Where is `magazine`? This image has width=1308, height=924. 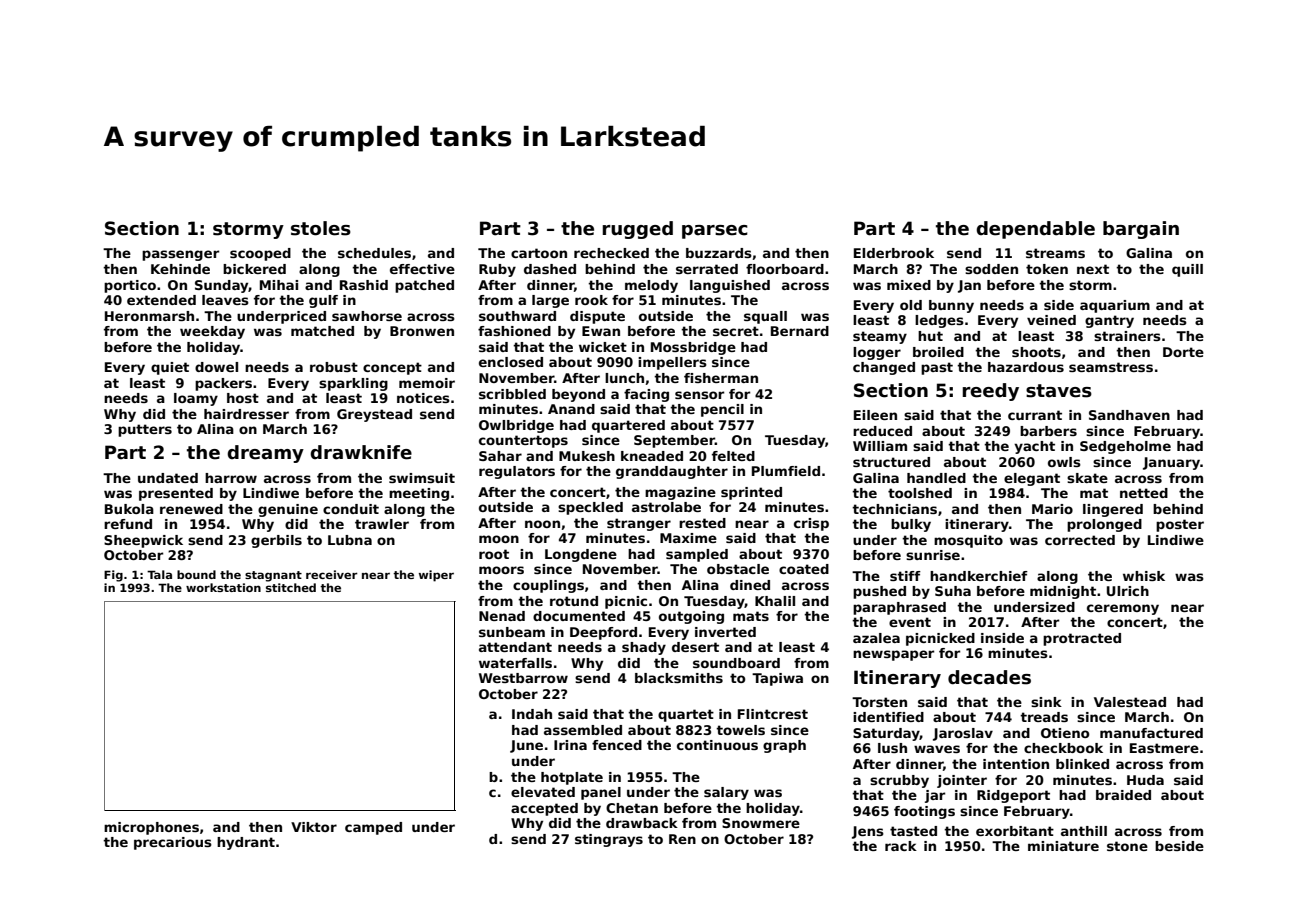 magazine is located at coordinates (680, 493).
